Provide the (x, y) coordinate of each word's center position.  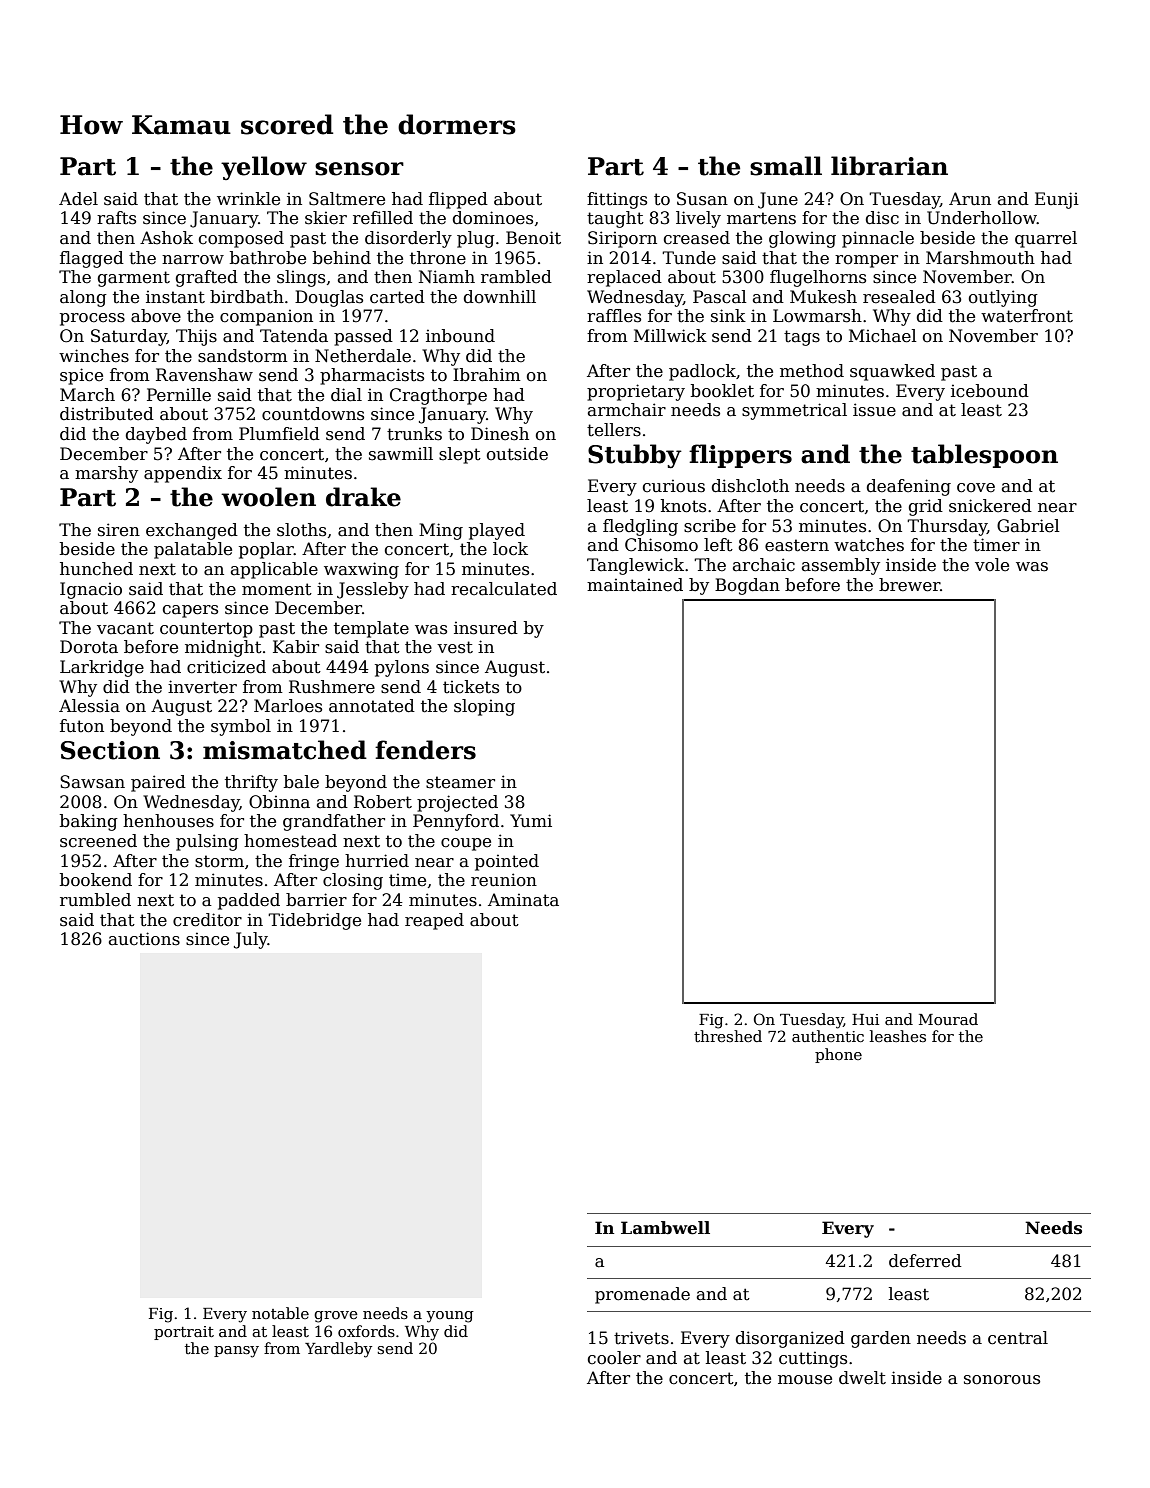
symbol (241, 727)
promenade (642, 1295)
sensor (359, 169)
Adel (78, 199)
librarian (889, 166)
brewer (909, 585)
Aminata (523, 900)
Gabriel (1028, 526)
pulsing (207, 842)
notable (280, 1313)
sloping (484, 707)
